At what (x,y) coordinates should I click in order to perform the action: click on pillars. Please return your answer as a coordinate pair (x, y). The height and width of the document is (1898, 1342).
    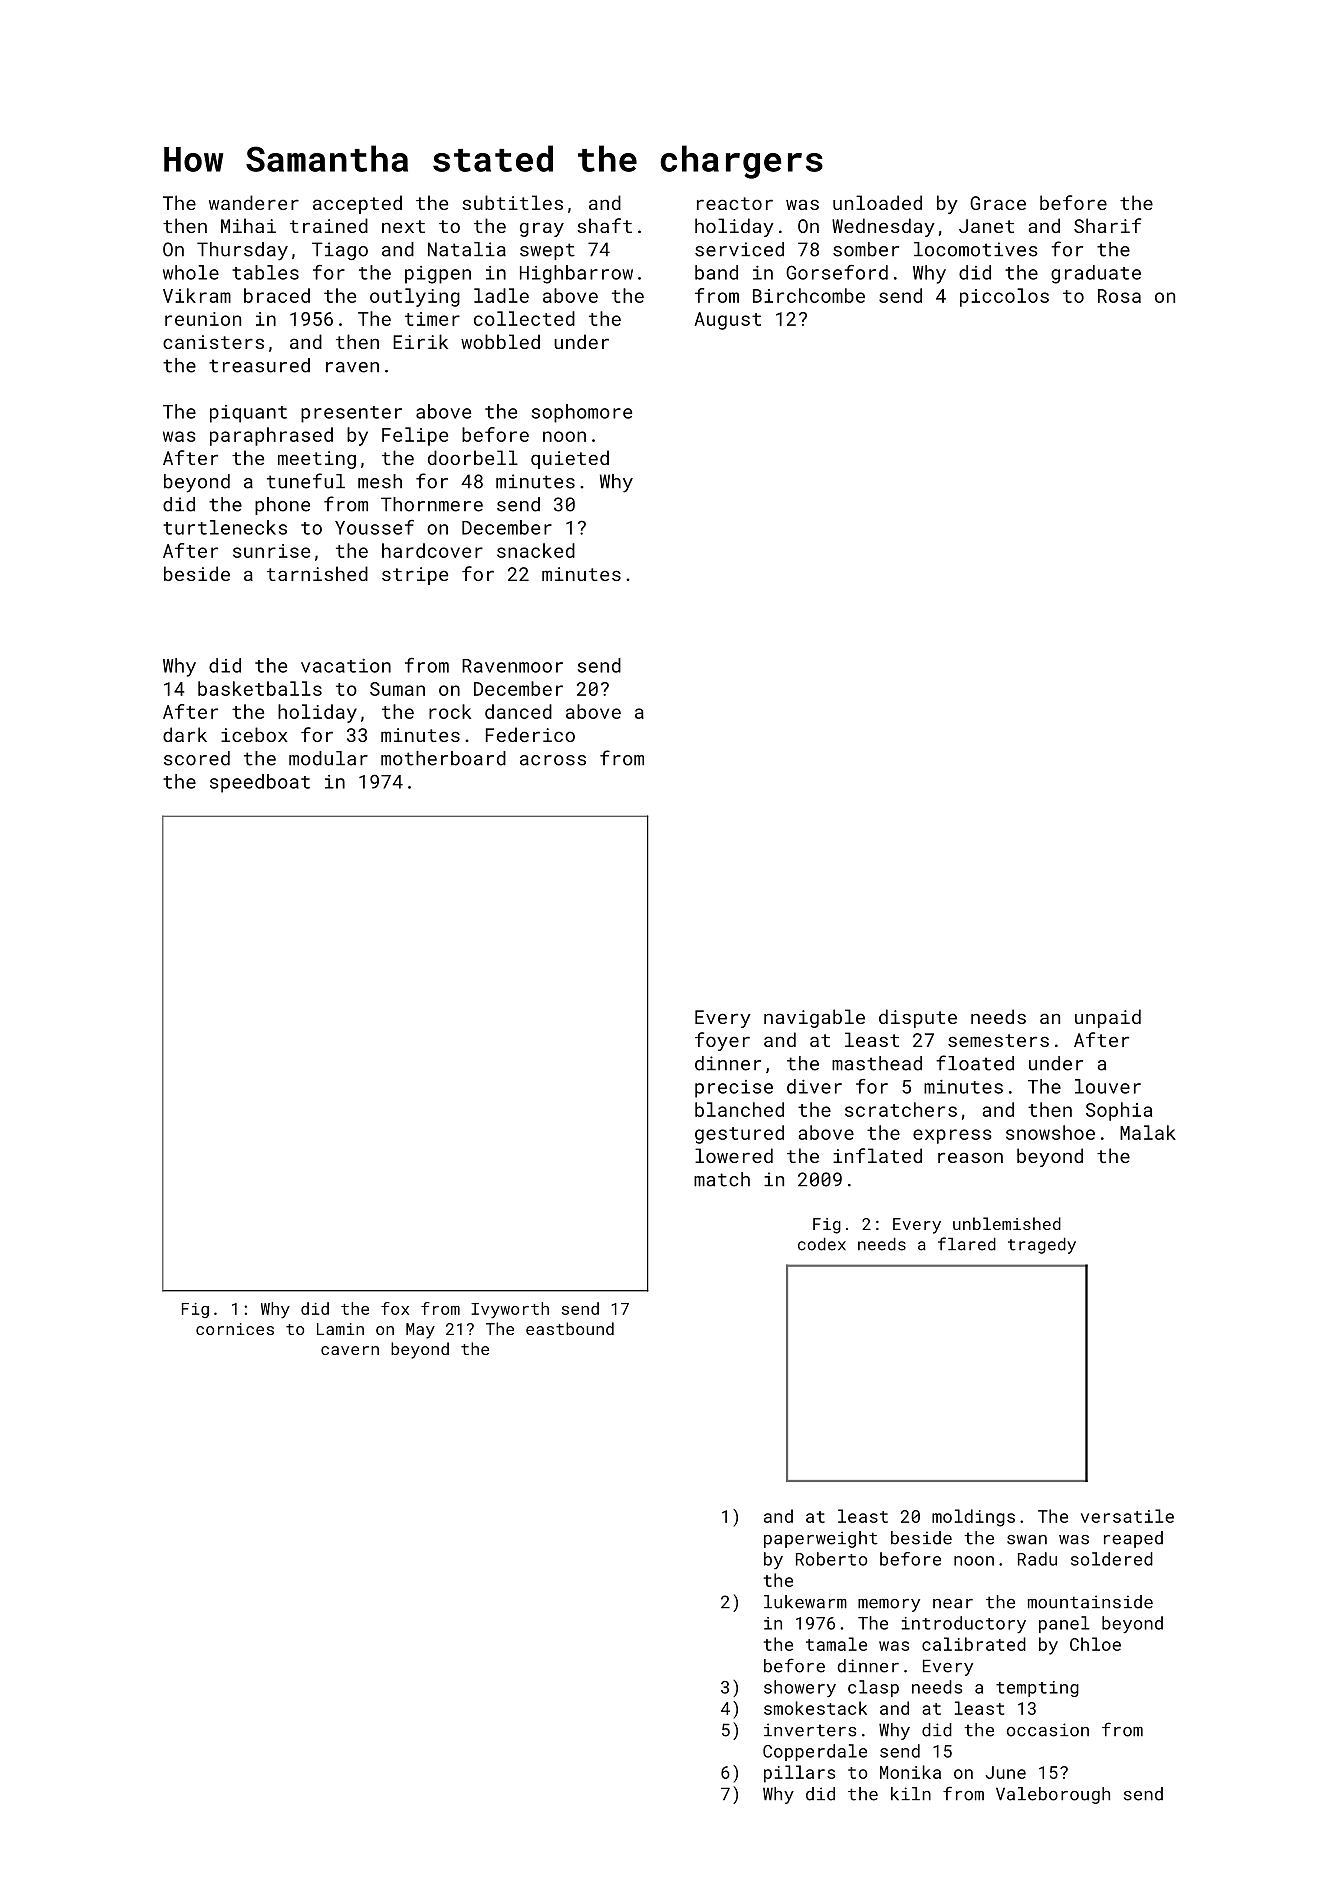
    Looking at the image, I should click on (799, 1774).
